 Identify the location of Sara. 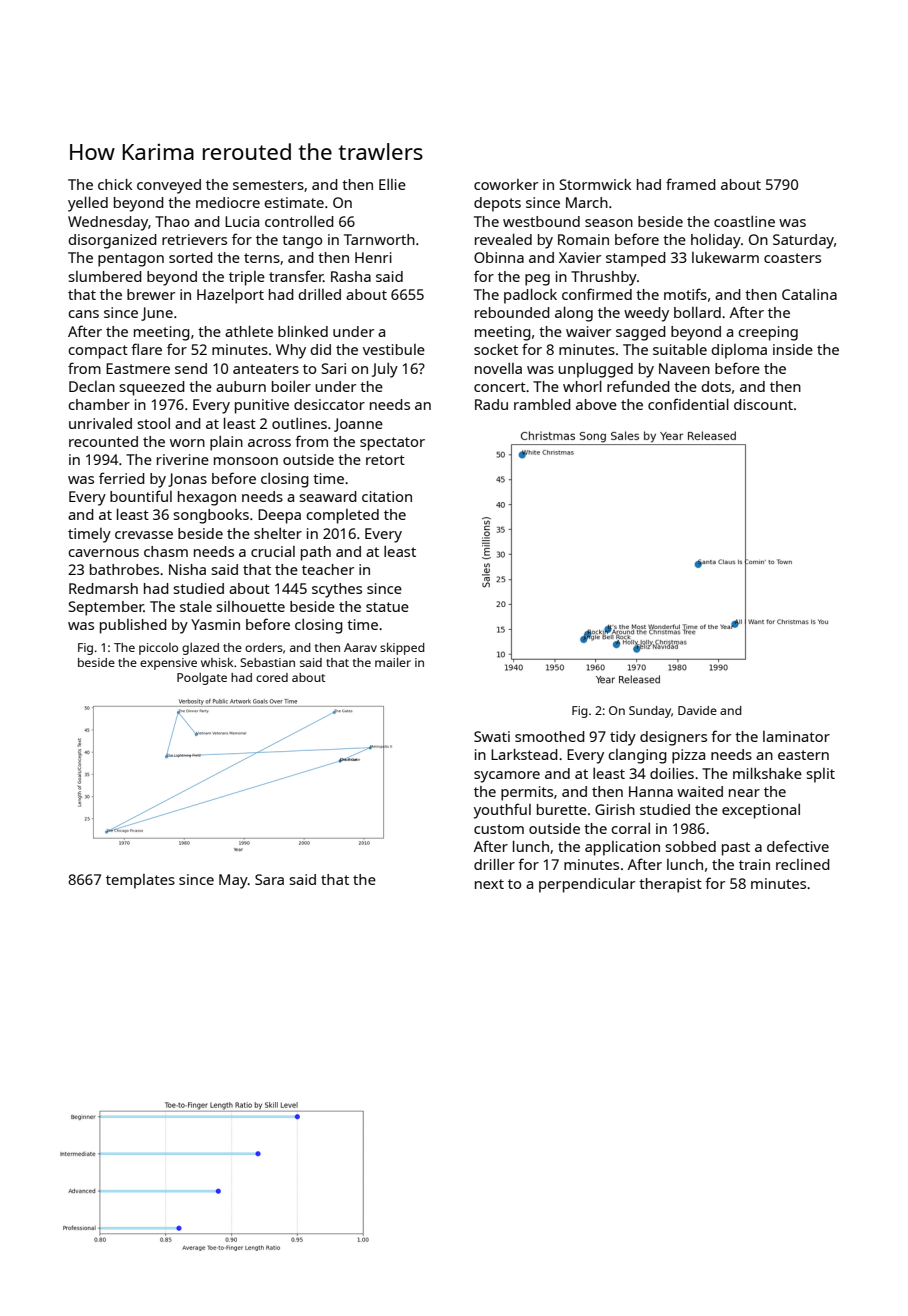
(269, 879).
